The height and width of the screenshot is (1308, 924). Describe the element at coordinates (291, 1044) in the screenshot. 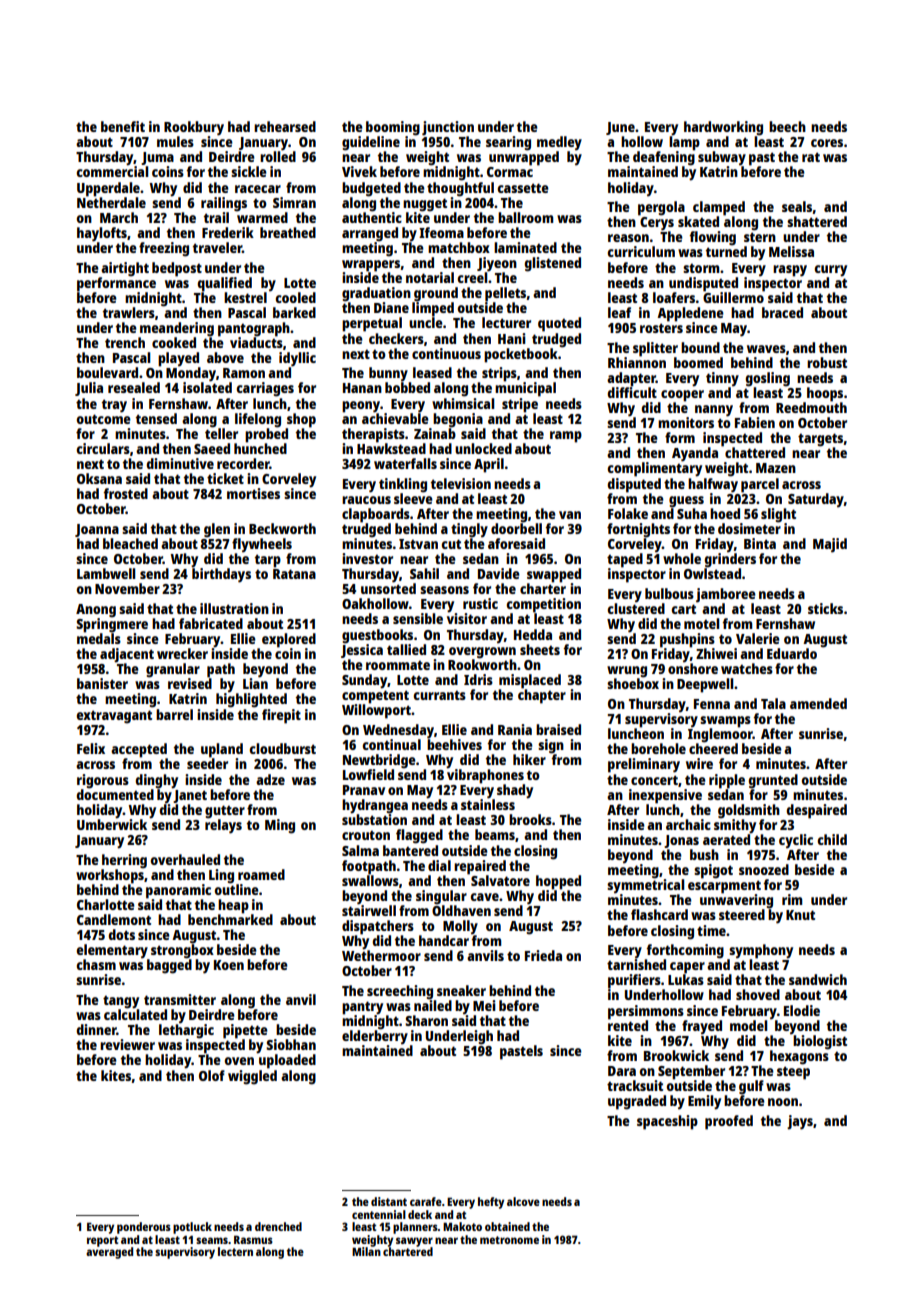

I see `Siobhan` at that location.
